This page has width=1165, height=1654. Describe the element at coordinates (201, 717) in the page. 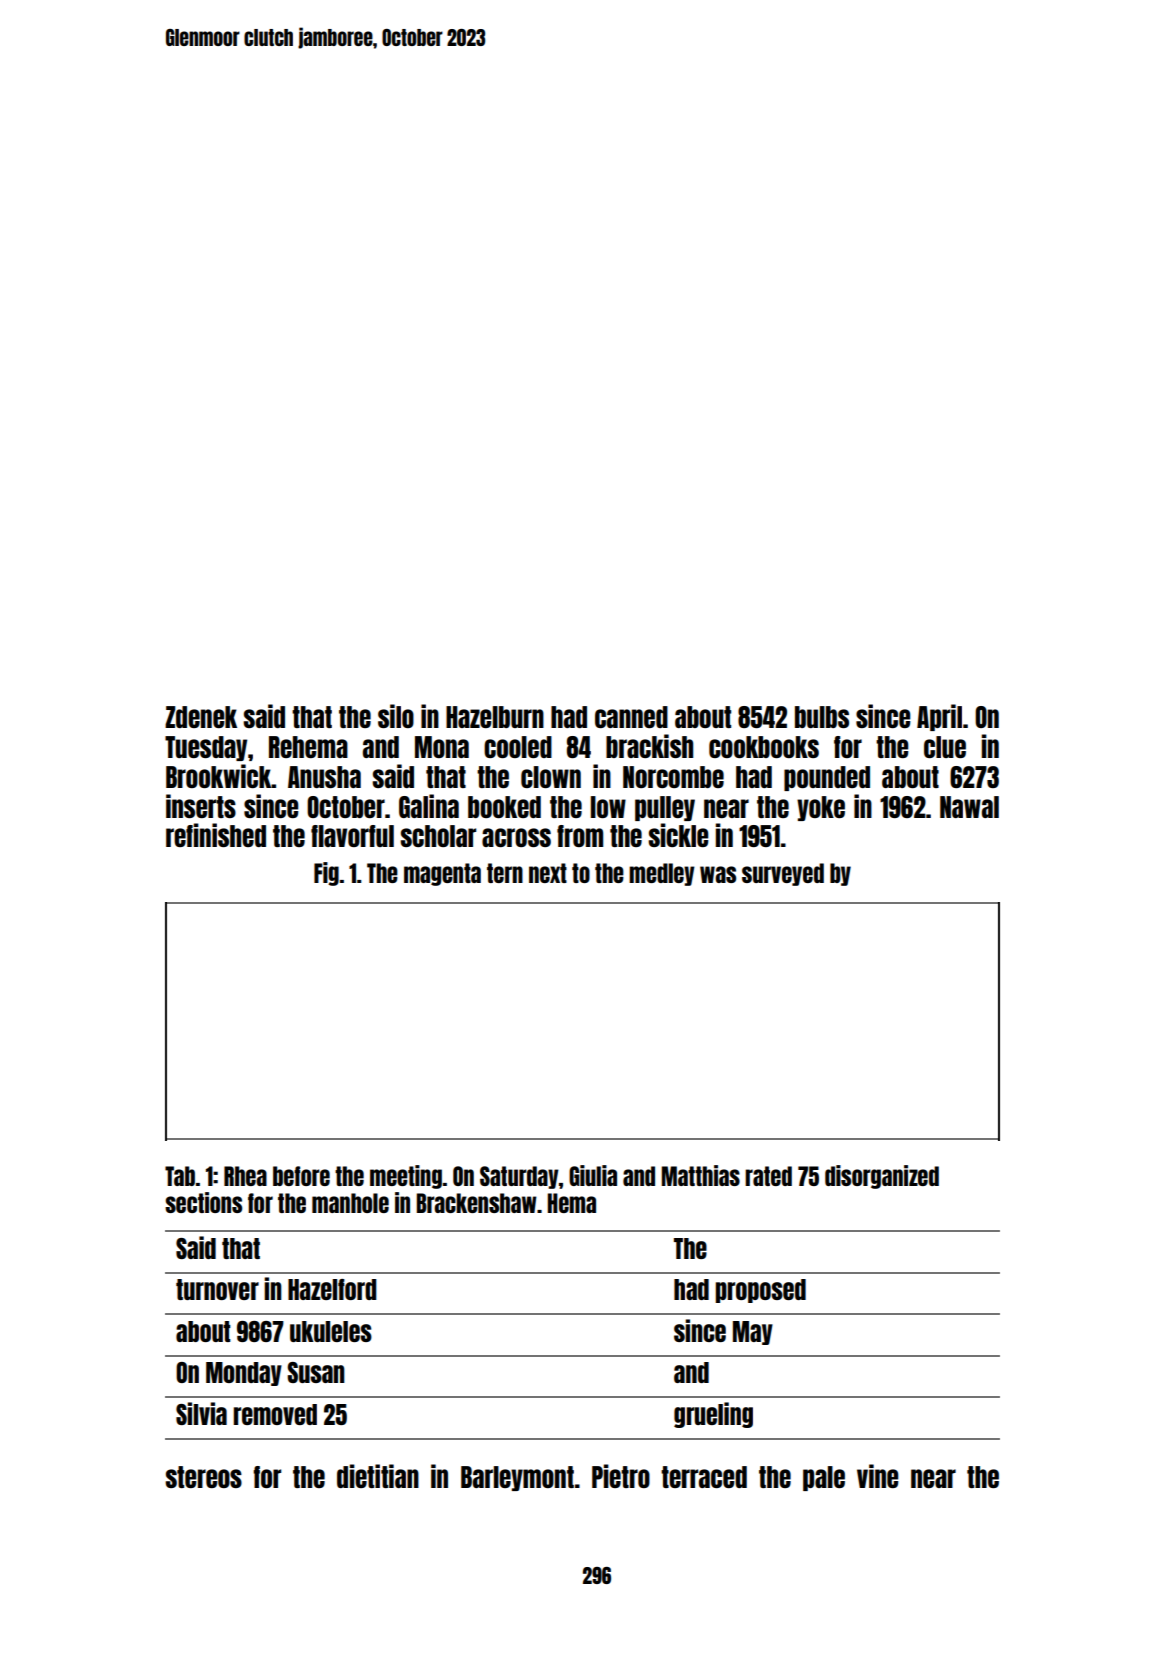

I see `Zdenek` at that location.
